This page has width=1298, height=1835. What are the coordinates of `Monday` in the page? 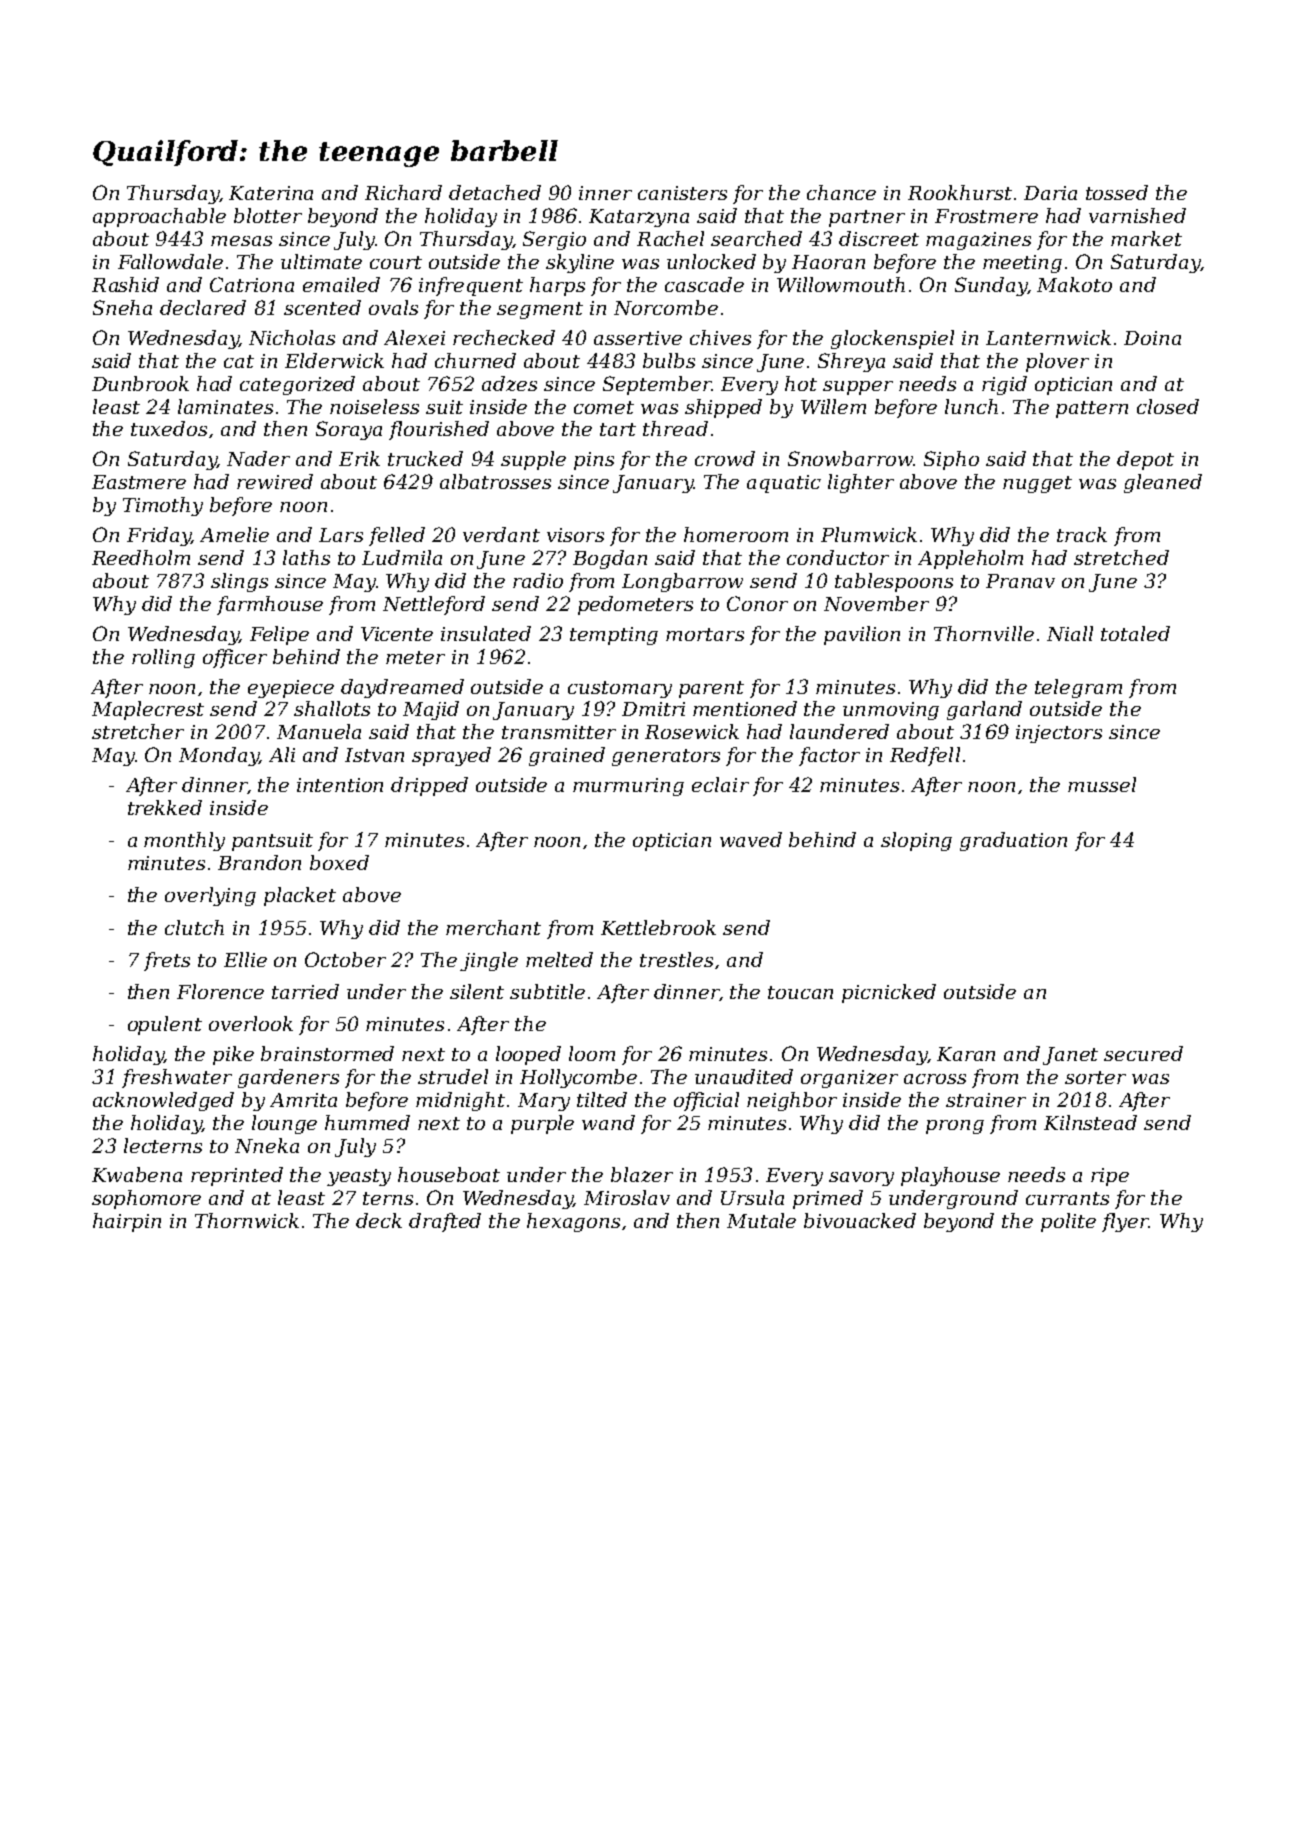 It's located at (219, 756).
